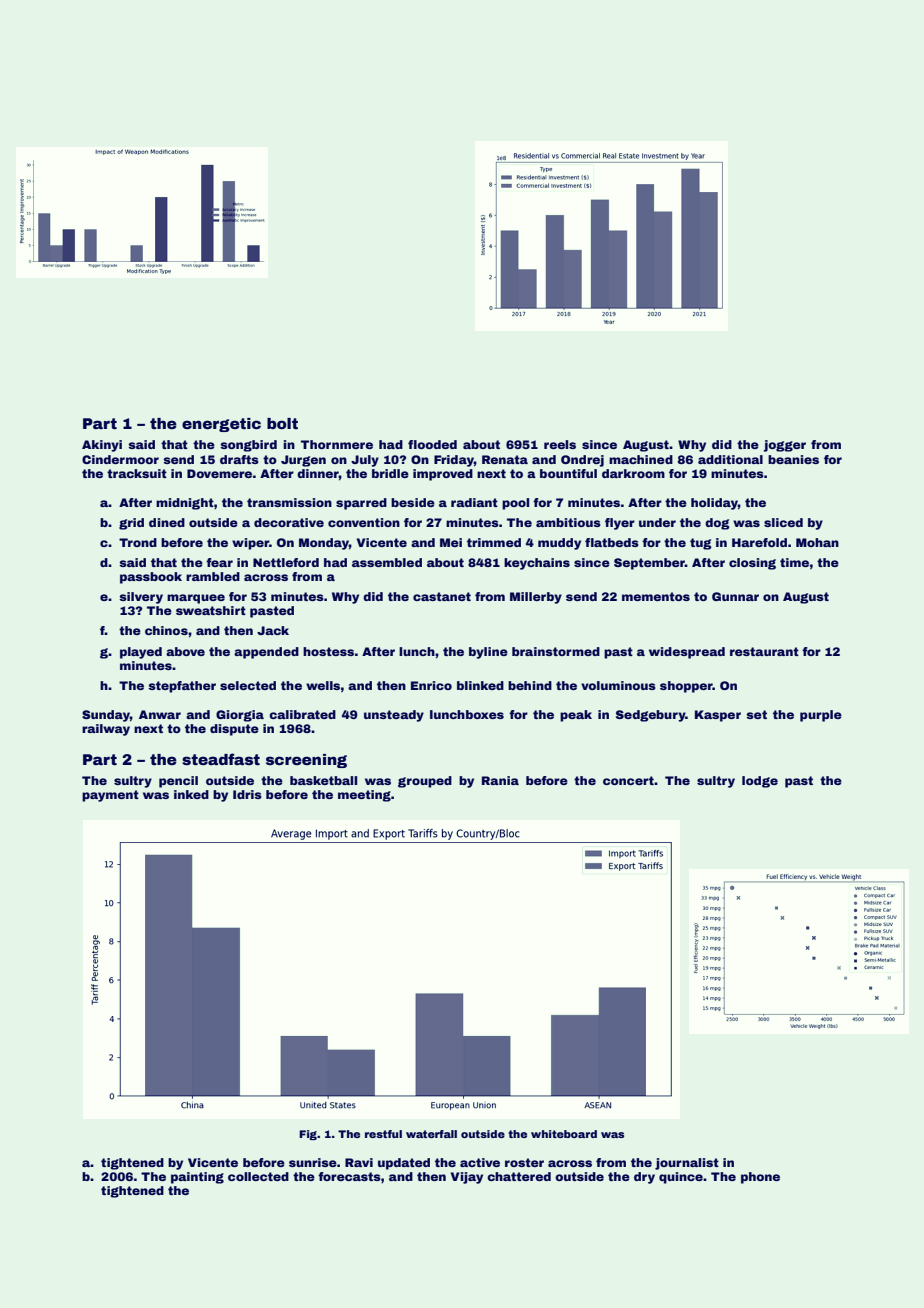  What do you see at coordinates (258, 1176) in the document?
I see `collected` at bounding box center [258, 1176].
